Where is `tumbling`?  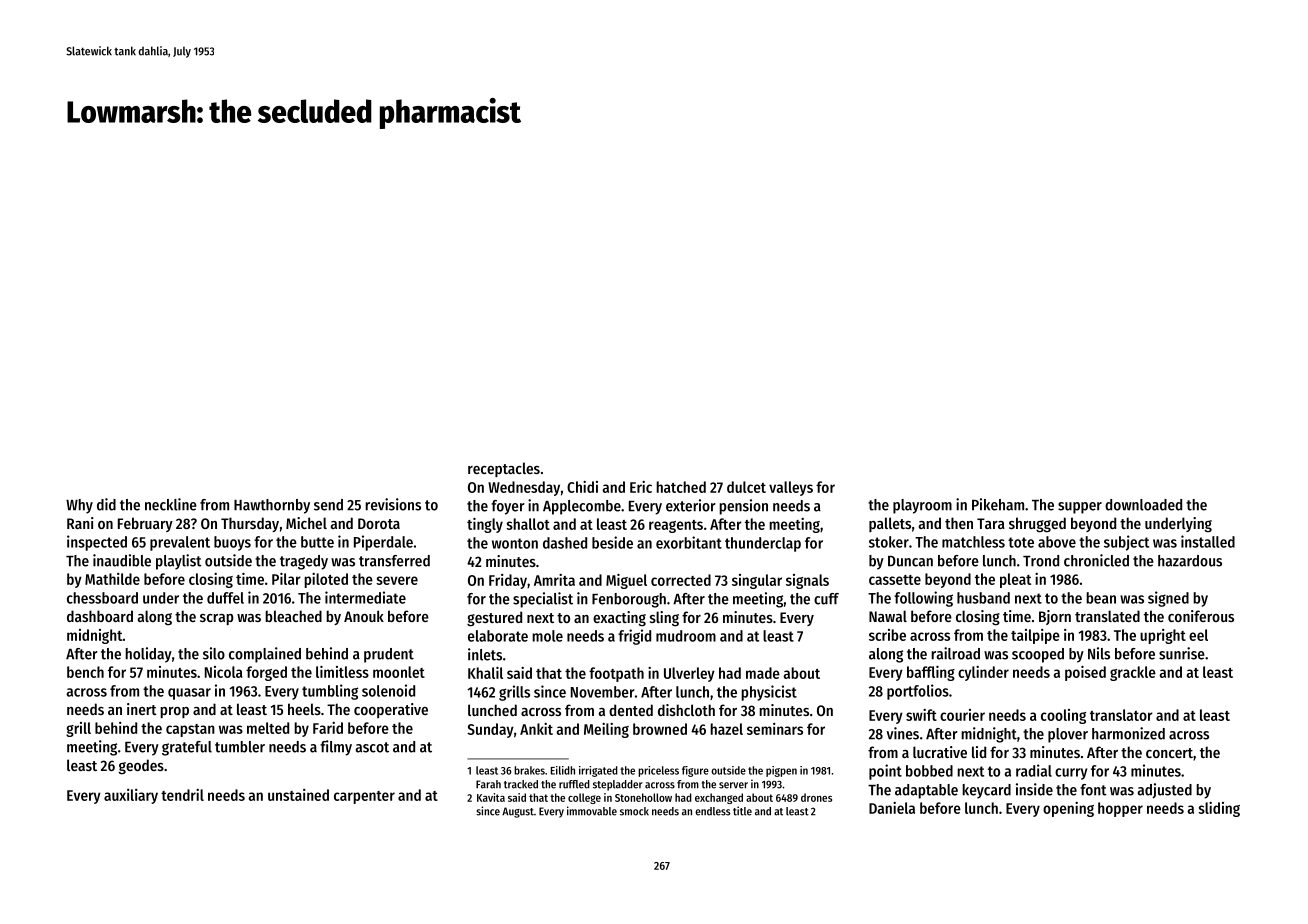
tumbling is located at coordinates (330, 692).
